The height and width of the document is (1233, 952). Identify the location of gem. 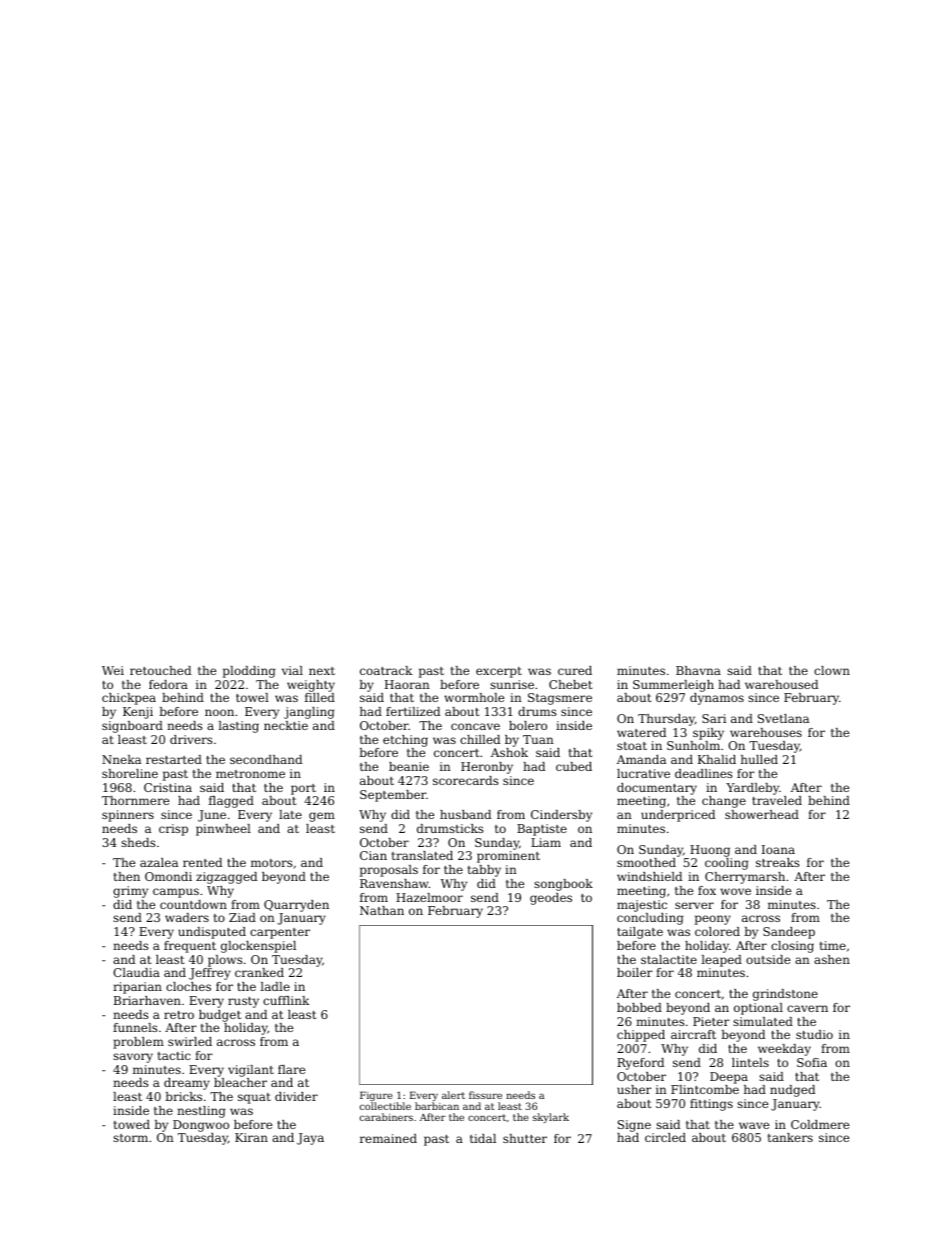
(322, 817).
